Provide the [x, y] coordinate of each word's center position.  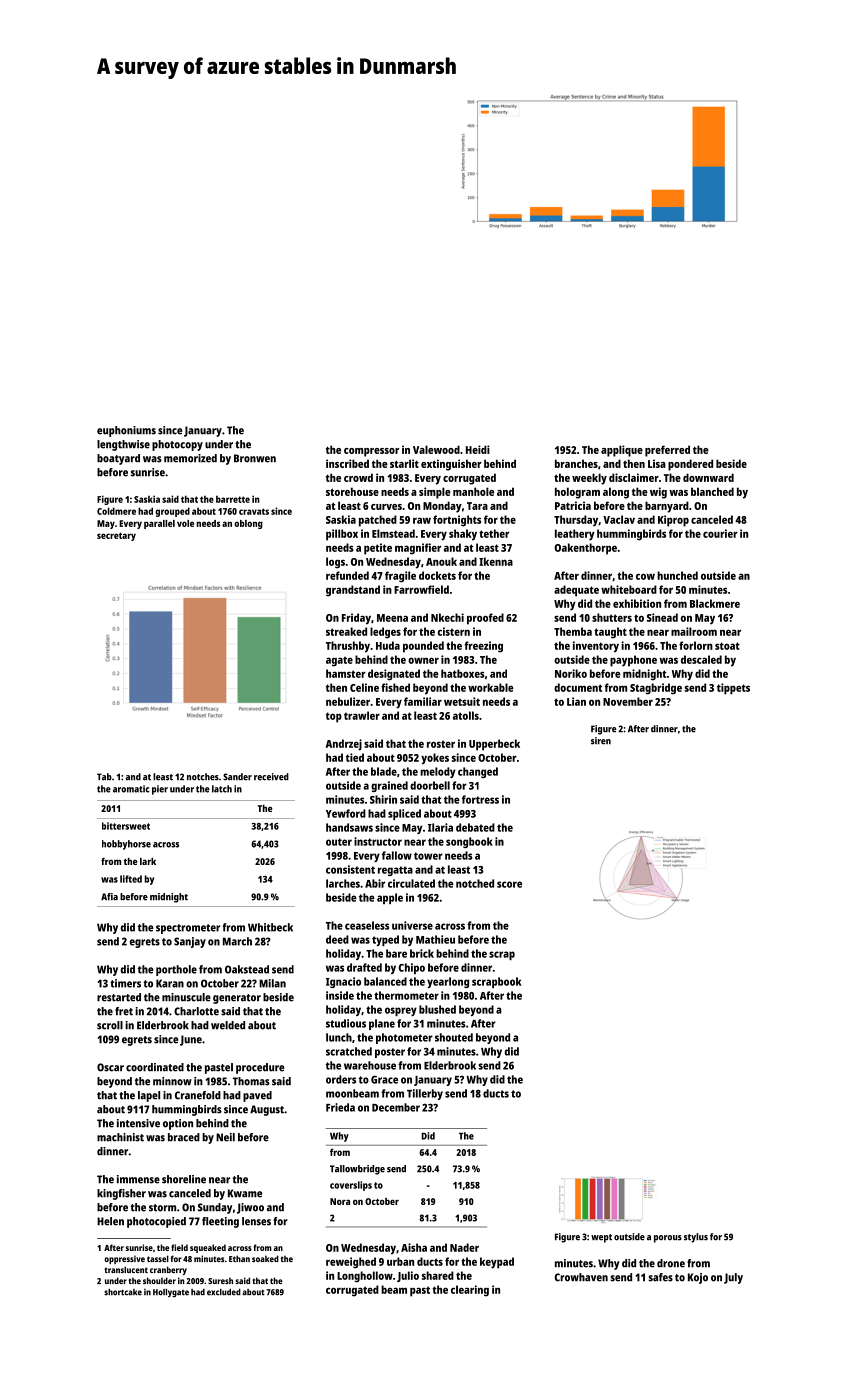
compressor [371, 452]
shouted [454, 1037]
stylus [696, 1238]
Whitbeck [270, 927]
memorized [190, 458]
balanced [385, 981]
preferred [667, 451]
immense [138, 1179]
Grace [384, 1079]
